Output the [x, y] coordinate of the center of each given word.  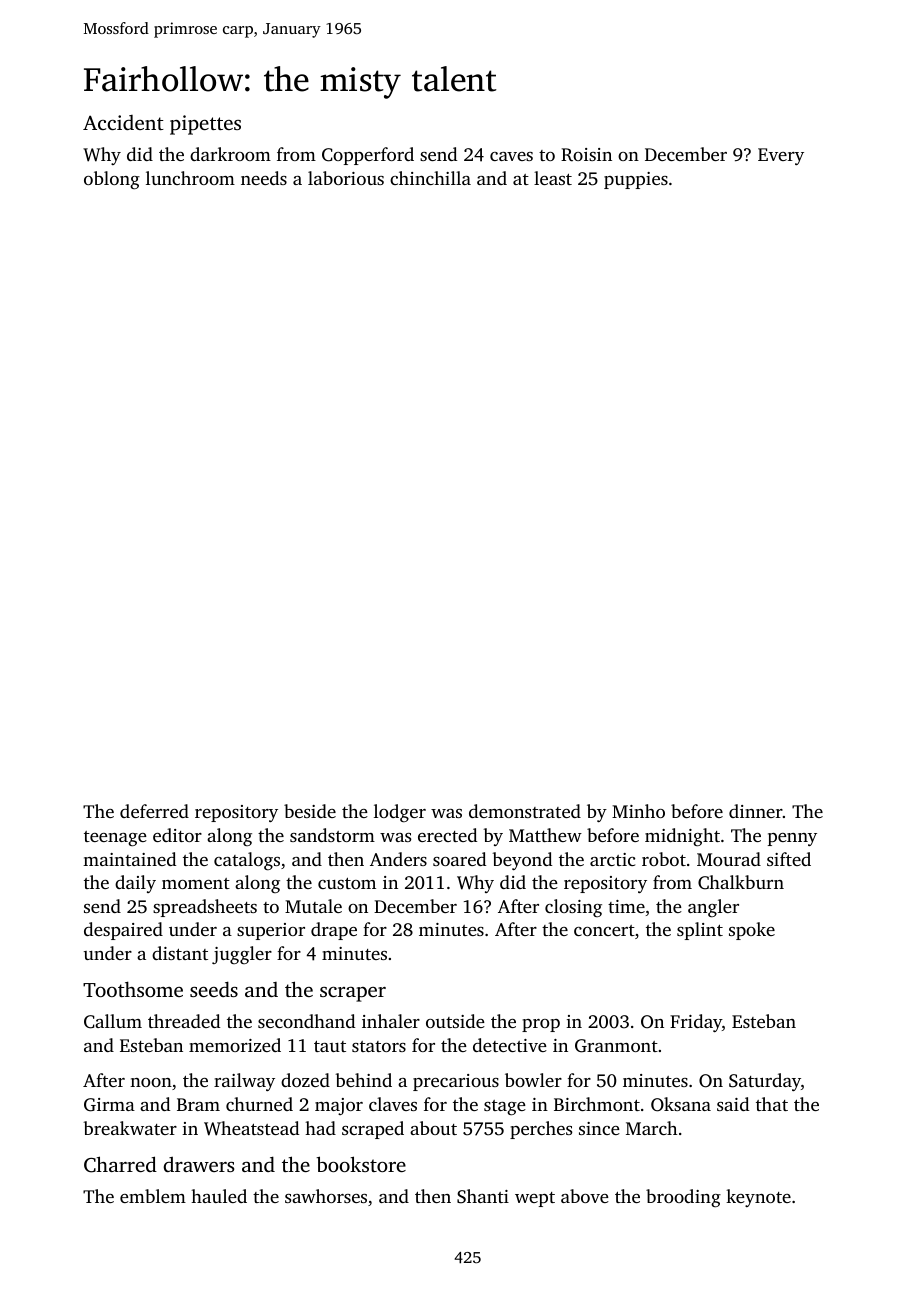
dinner [756, 811]
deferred [154, 811]
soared [459, 859]
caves [511, 156]
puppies [636, 180]
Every [781, 156]
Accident [123, 122]
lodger [400, 813]
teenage [115, 838]
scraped [373, 1130]
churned [259, 1104]
